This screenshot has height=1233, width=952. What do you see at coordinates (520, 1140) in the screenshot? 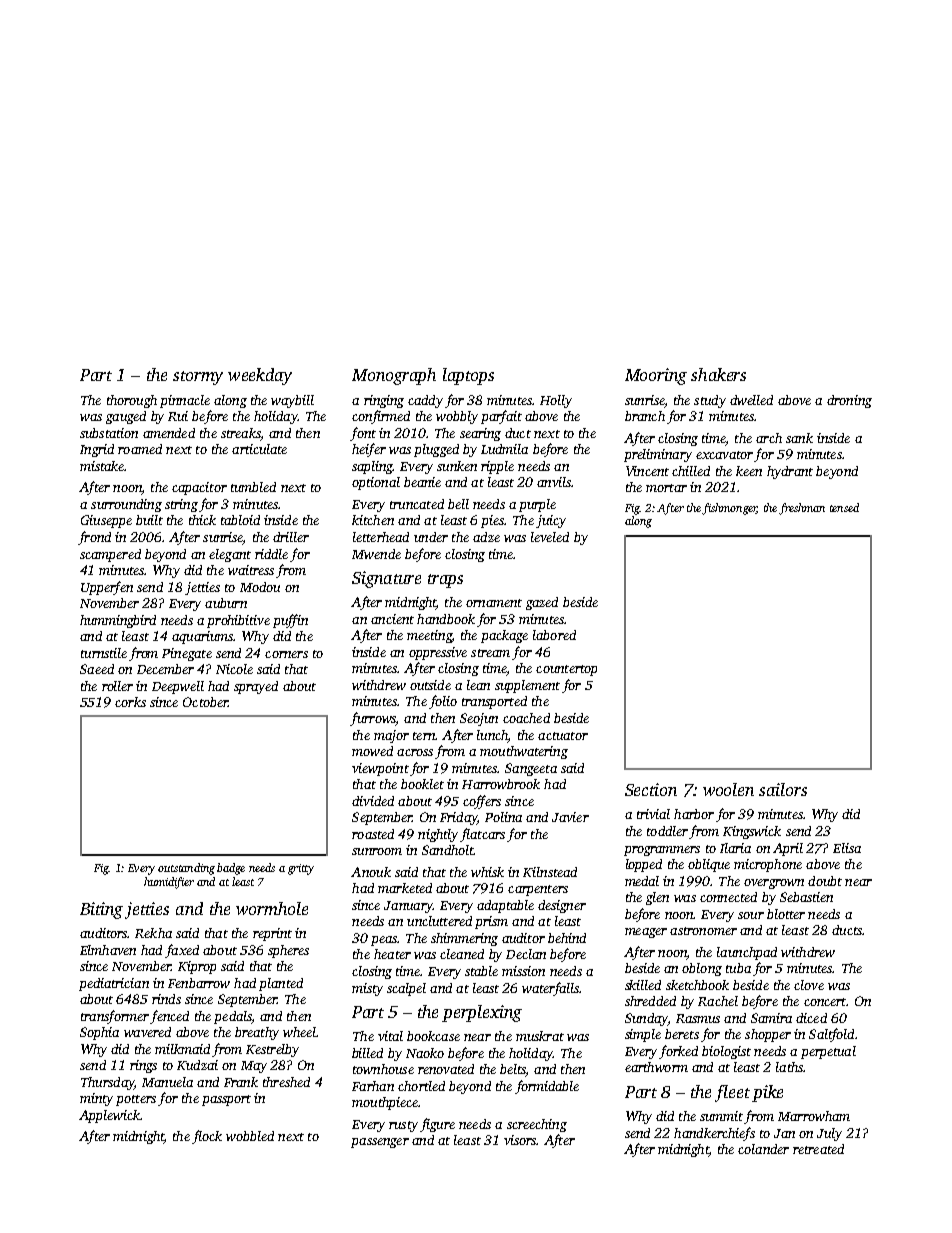
I see `visors` at bounding box center [520, 1140].
